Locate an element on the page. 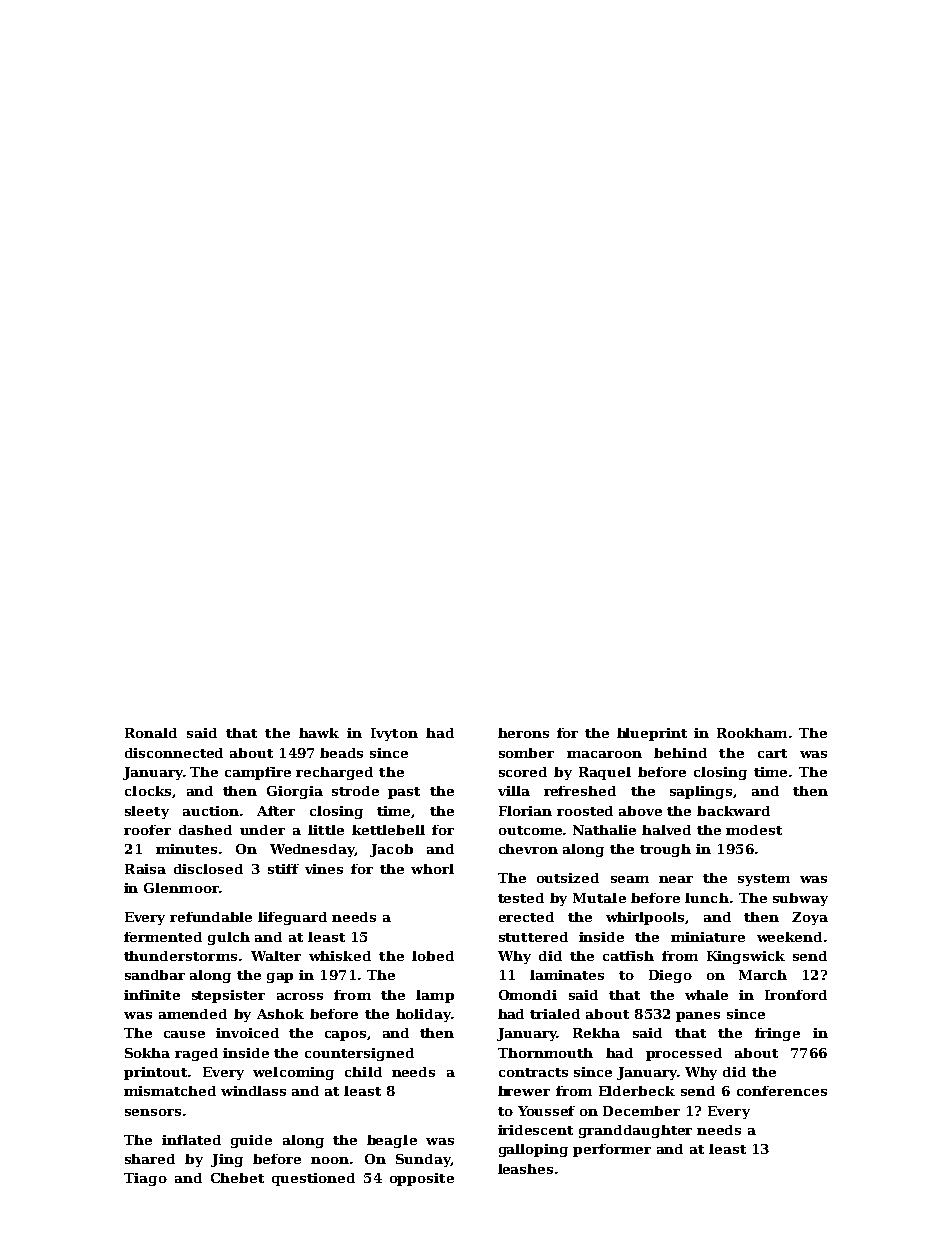  Wednesday is located at coordinates (312, 850).
